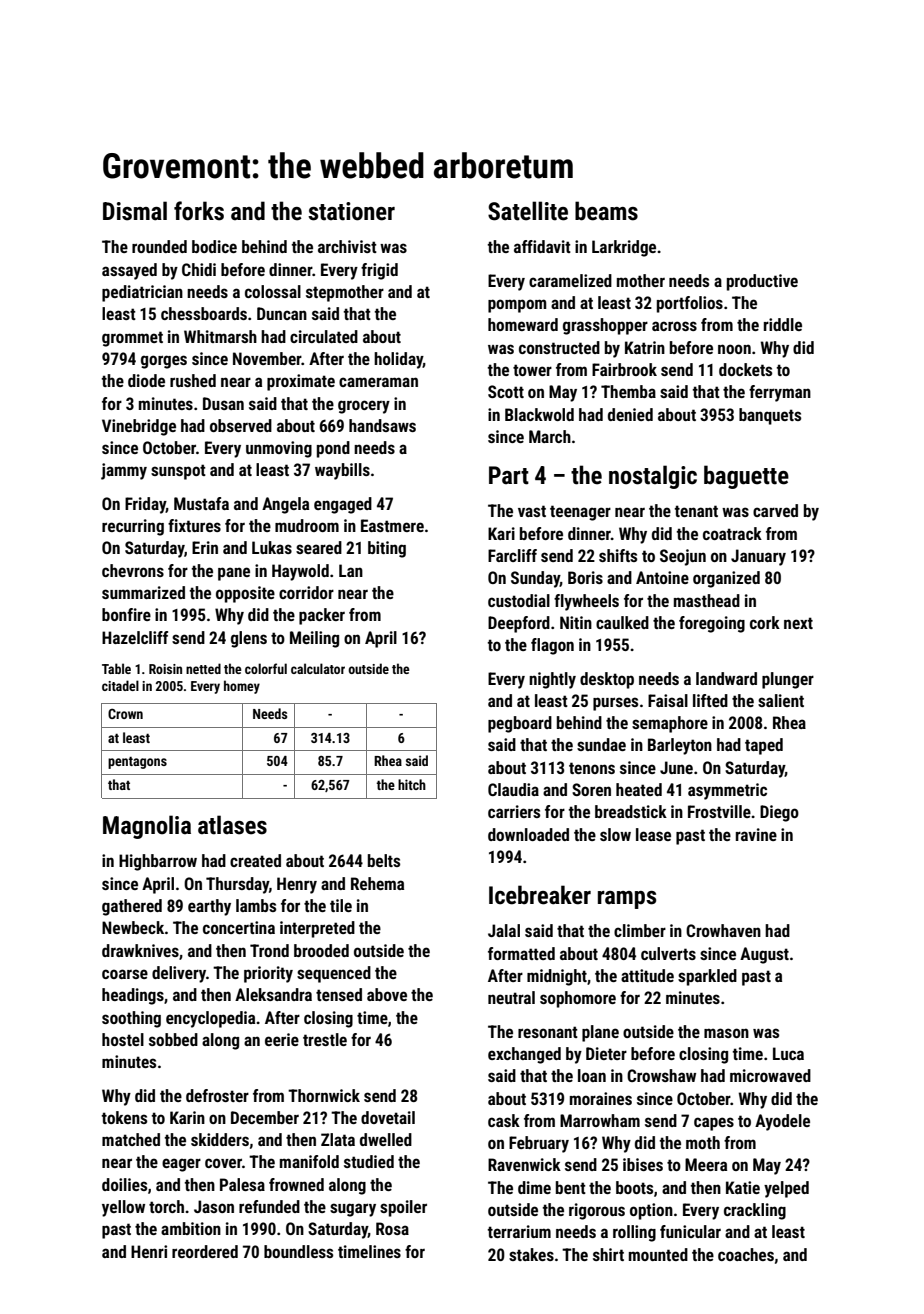 The image size is (924, 1314). I want to click on Newbeck, so click(133, 927).
